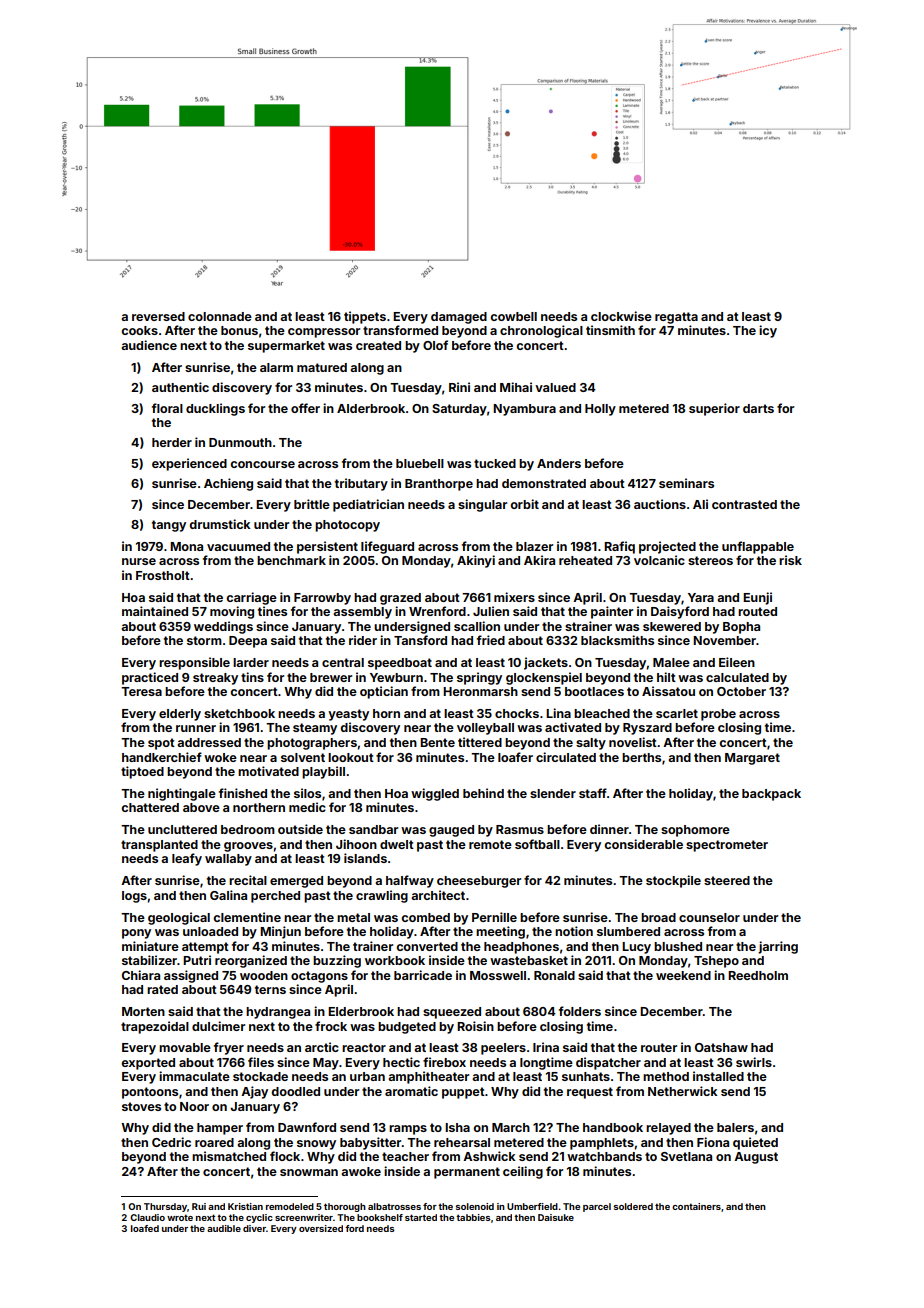 This screenshot has width=924, height=1308. Describe the element at coordinates (513, 316) in the screenshot. I see `cowbell` at that location.
